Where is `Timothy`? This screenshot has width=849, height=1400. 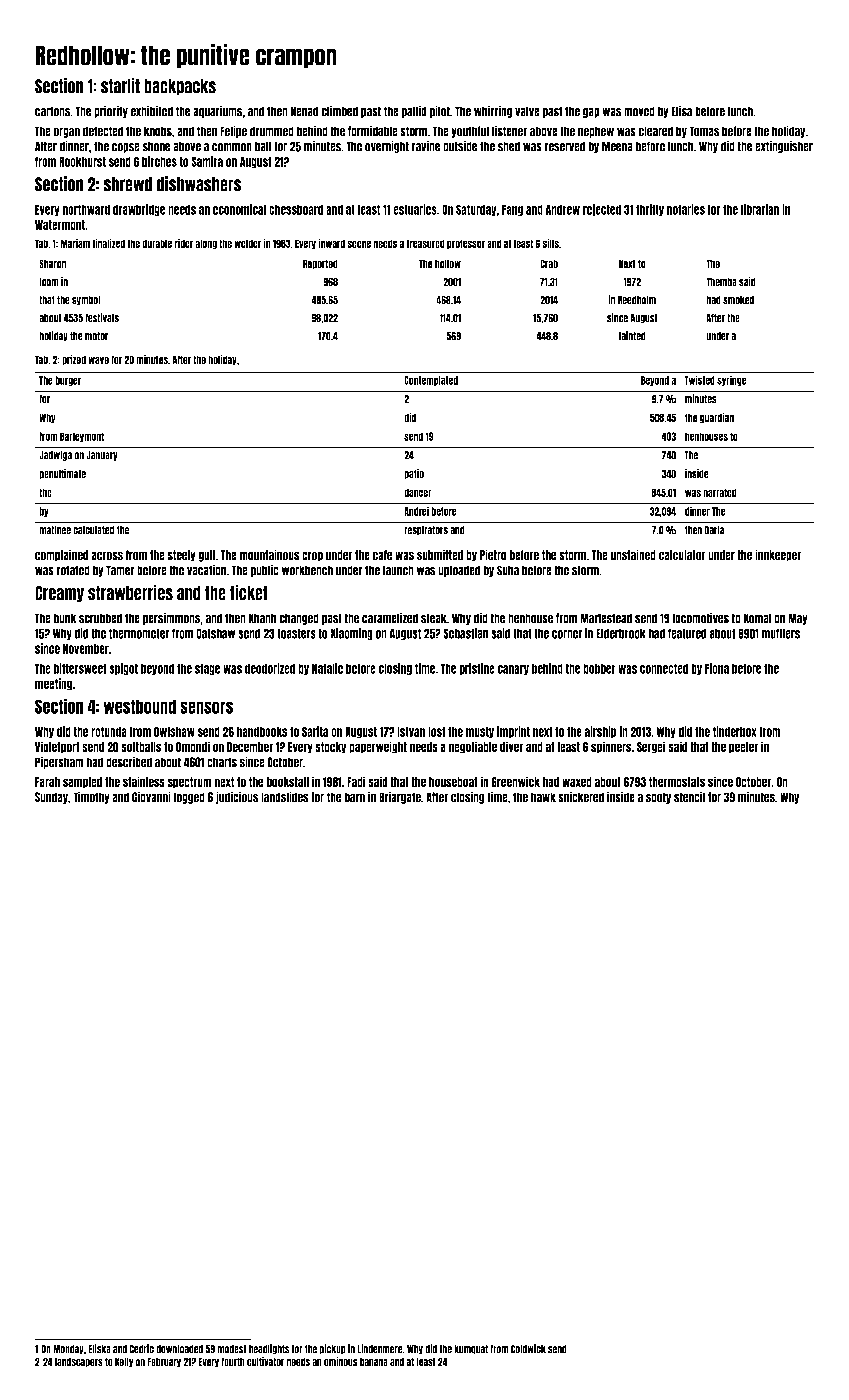
Timothy is located at coordinates (91, 797).
